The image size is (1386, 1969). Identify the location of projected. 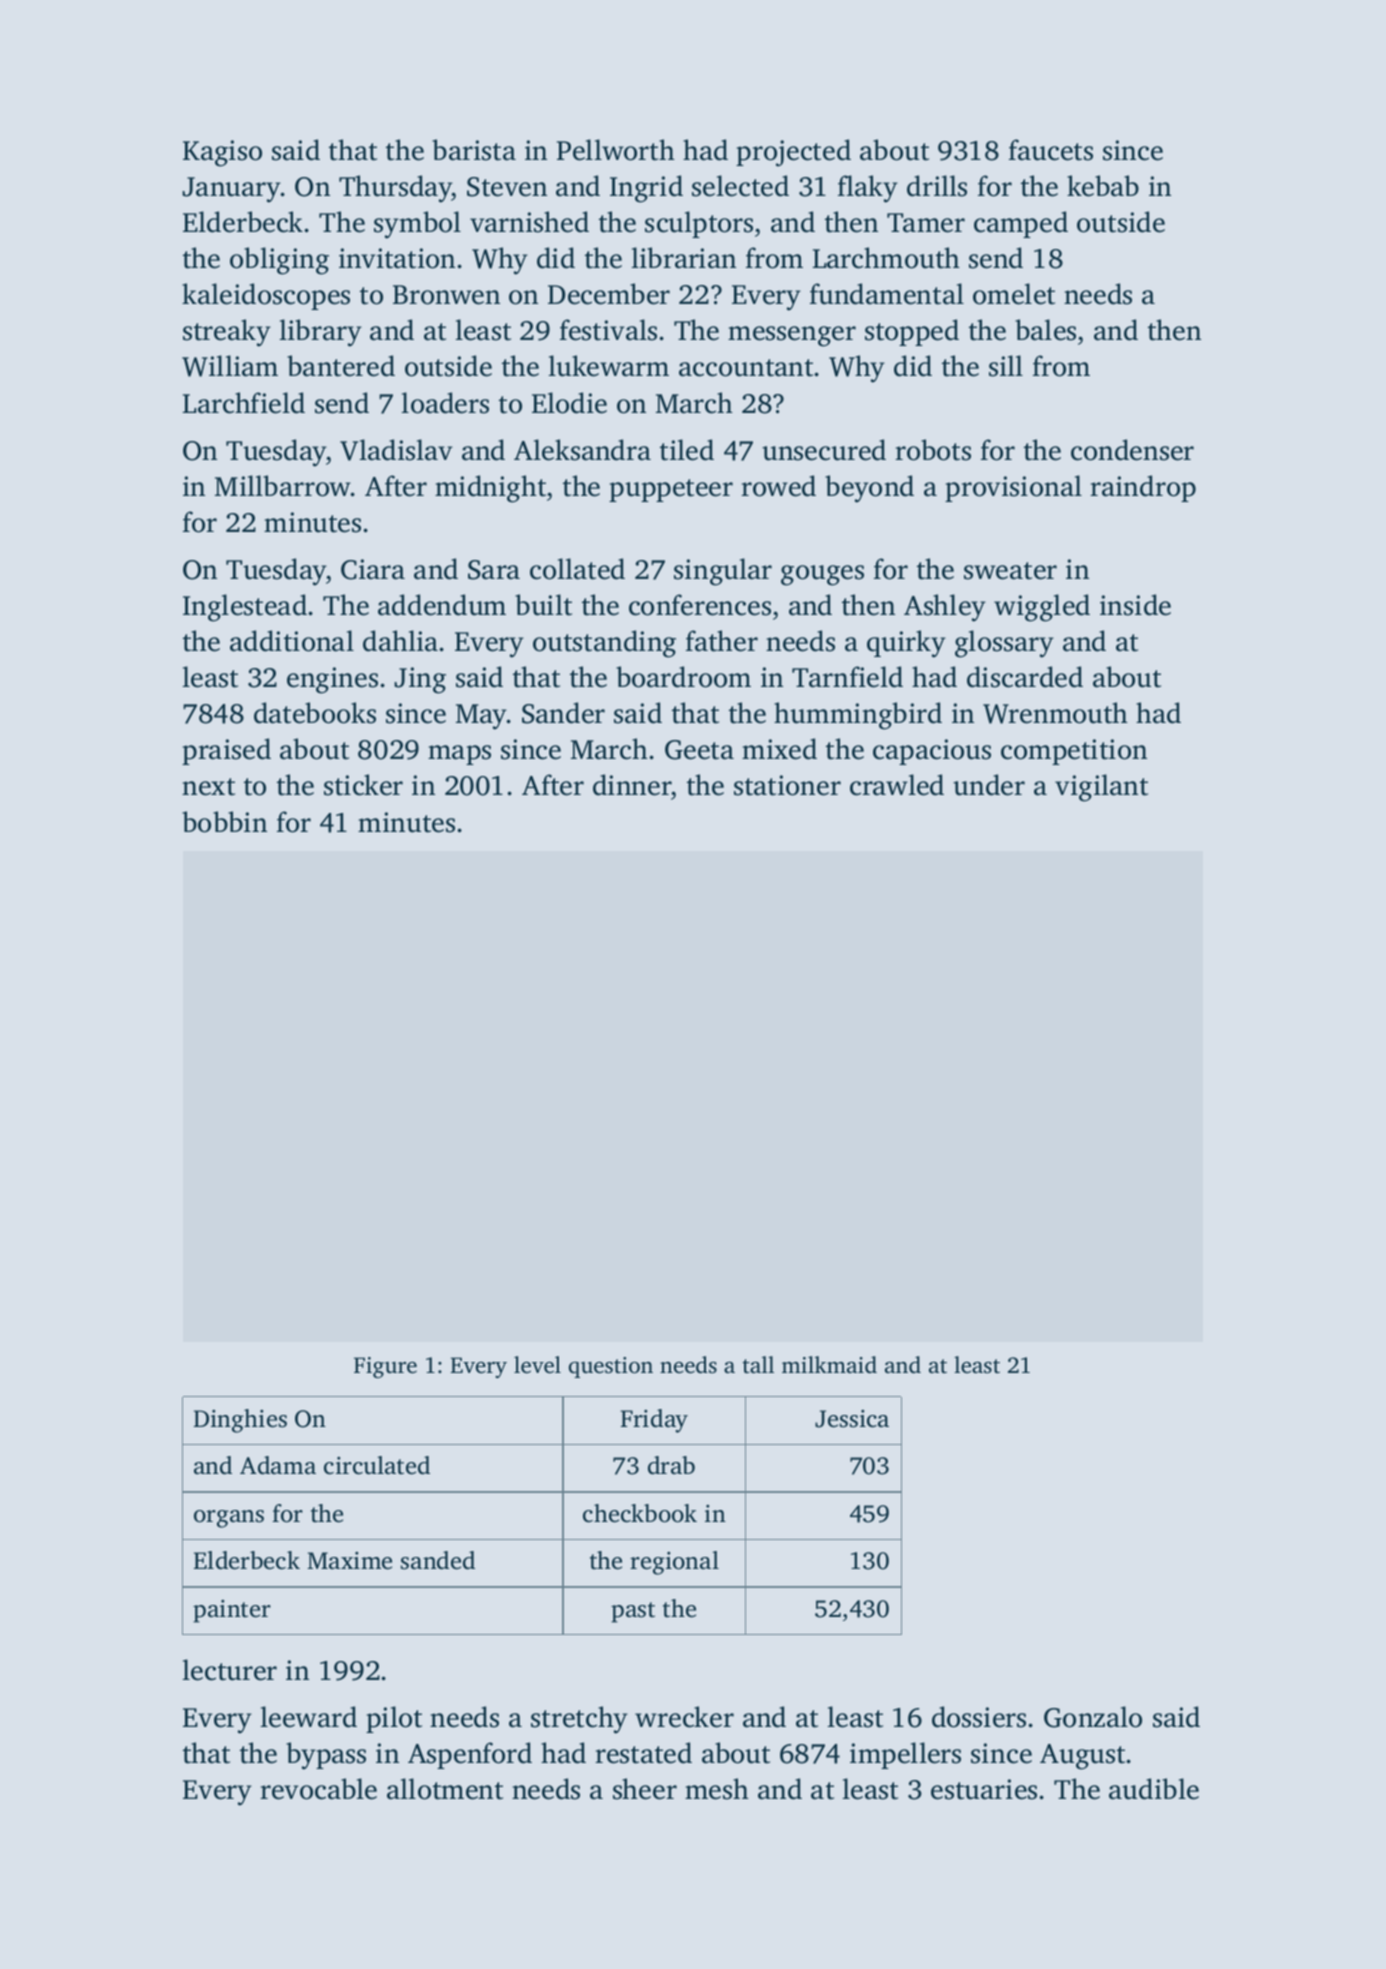
(793, 153).
